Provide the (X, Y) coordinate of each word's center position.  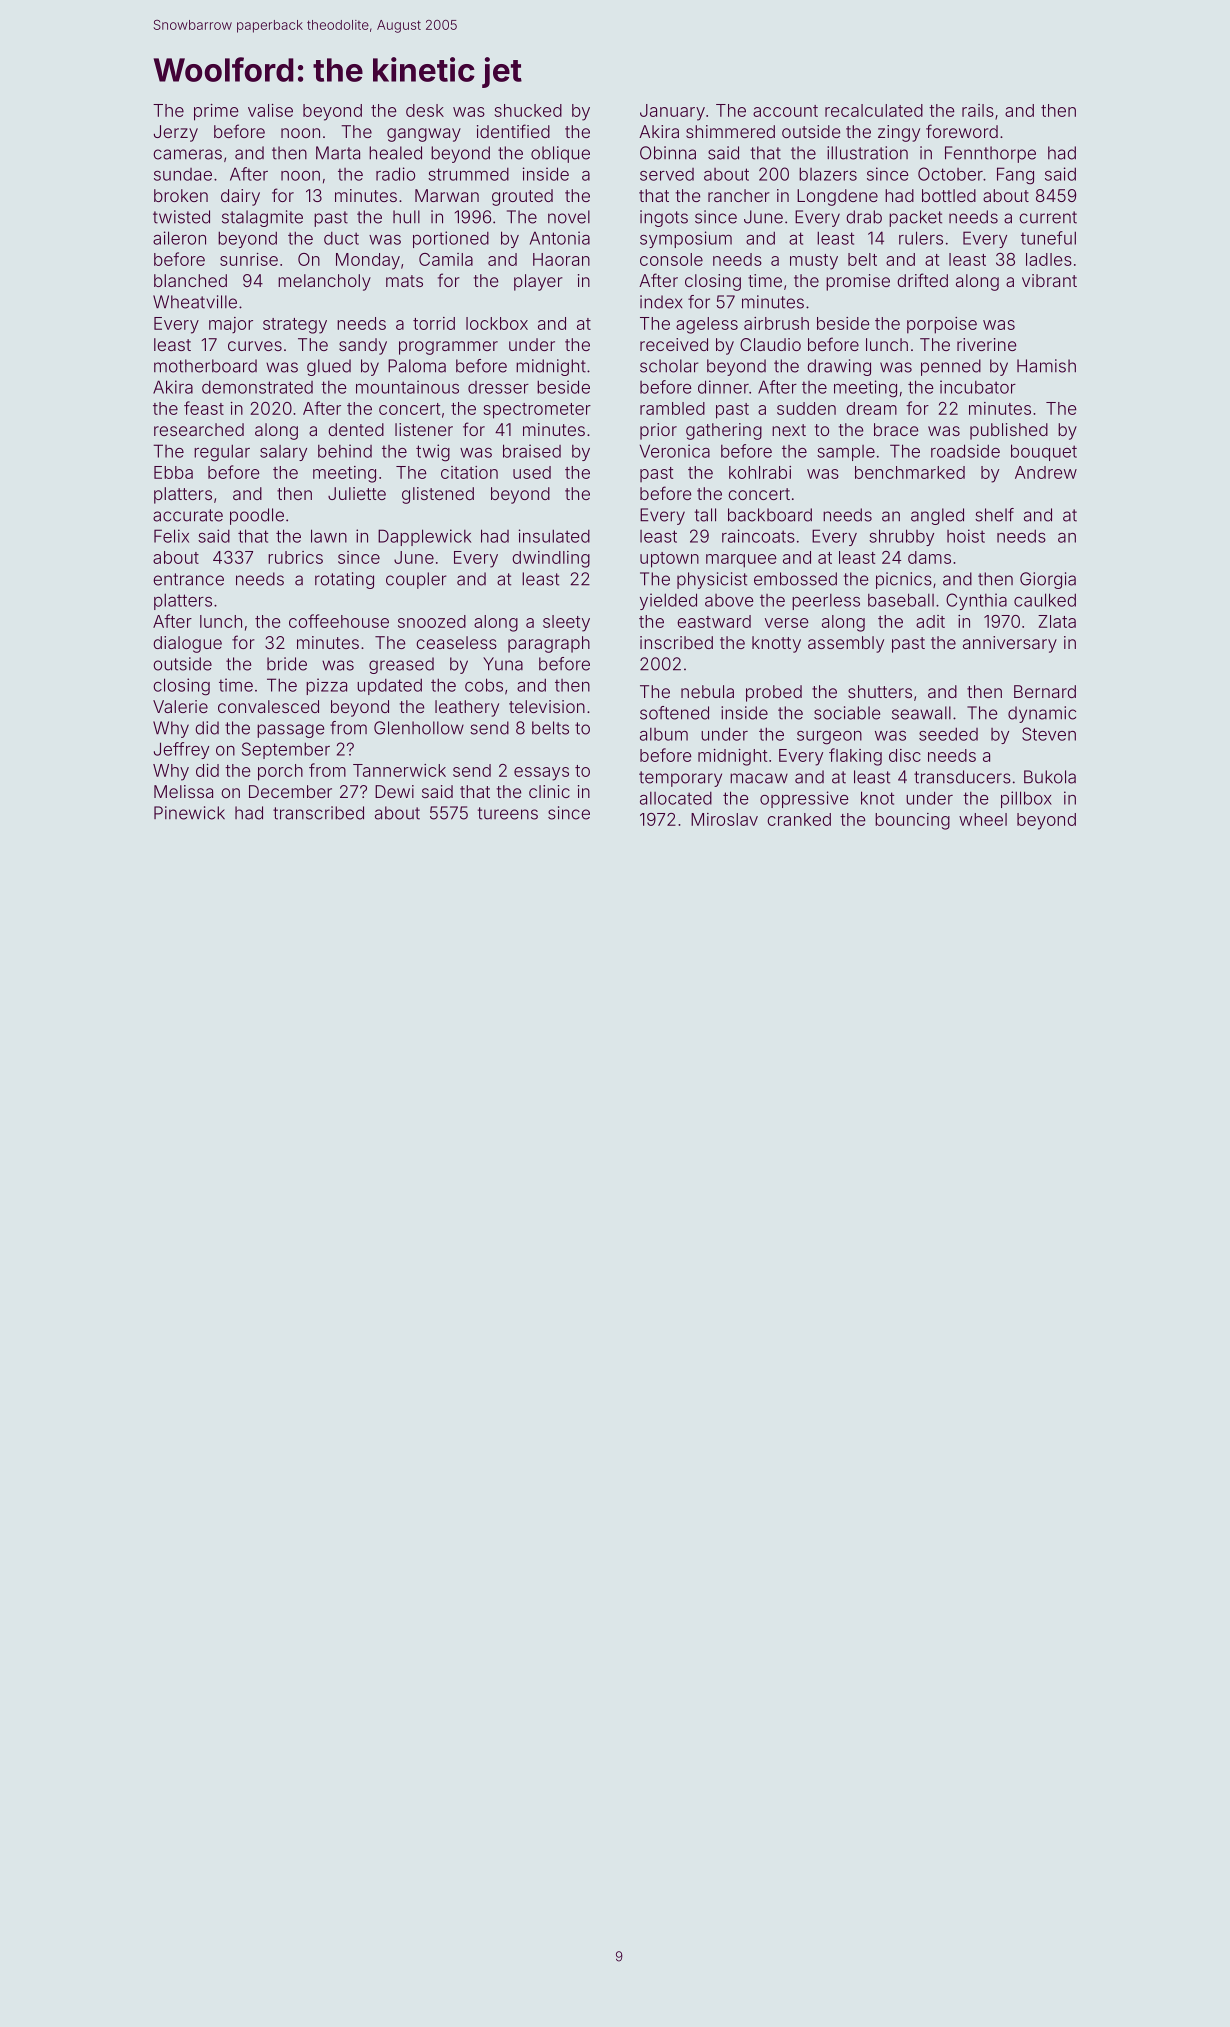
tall (705, 515)
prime (216, 112)
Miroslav (724, 819)
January (672, 112)
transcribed (318, 813)
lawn (329, 536)
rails (978, 110)
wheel (983, 819)
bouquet (1044, 452)
